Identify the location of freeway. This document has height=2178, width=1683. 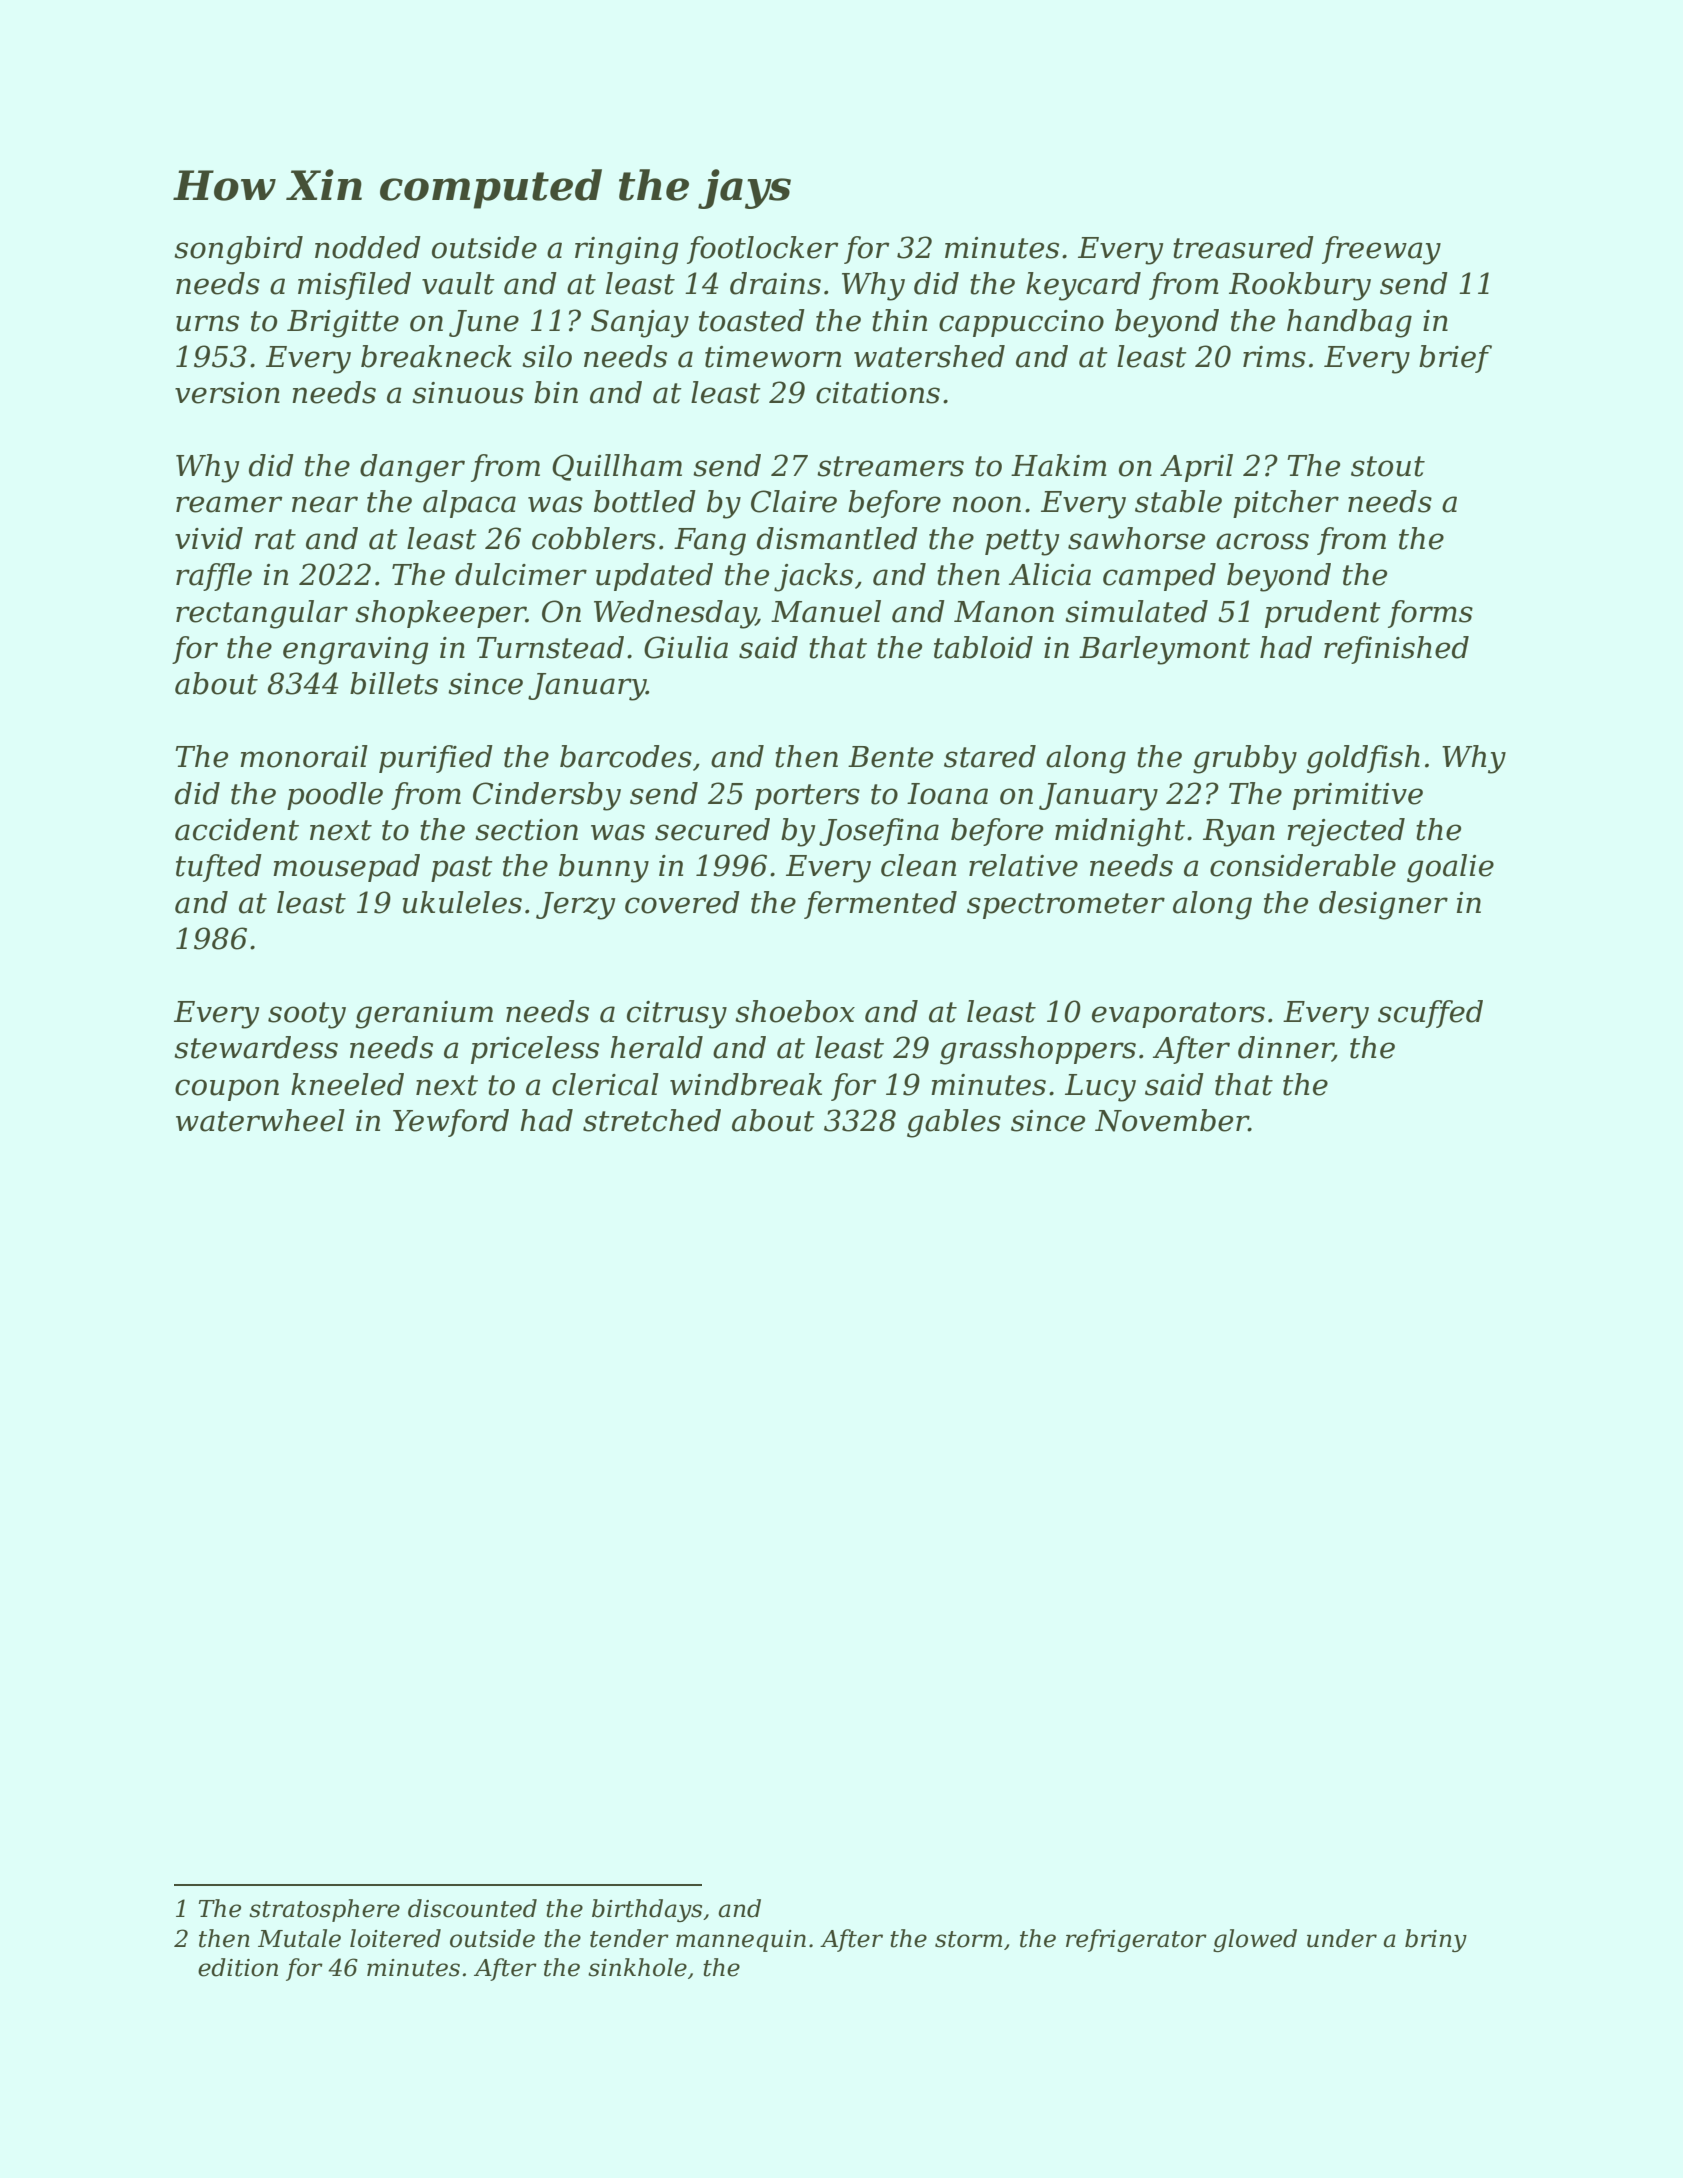
(1381, 250).
